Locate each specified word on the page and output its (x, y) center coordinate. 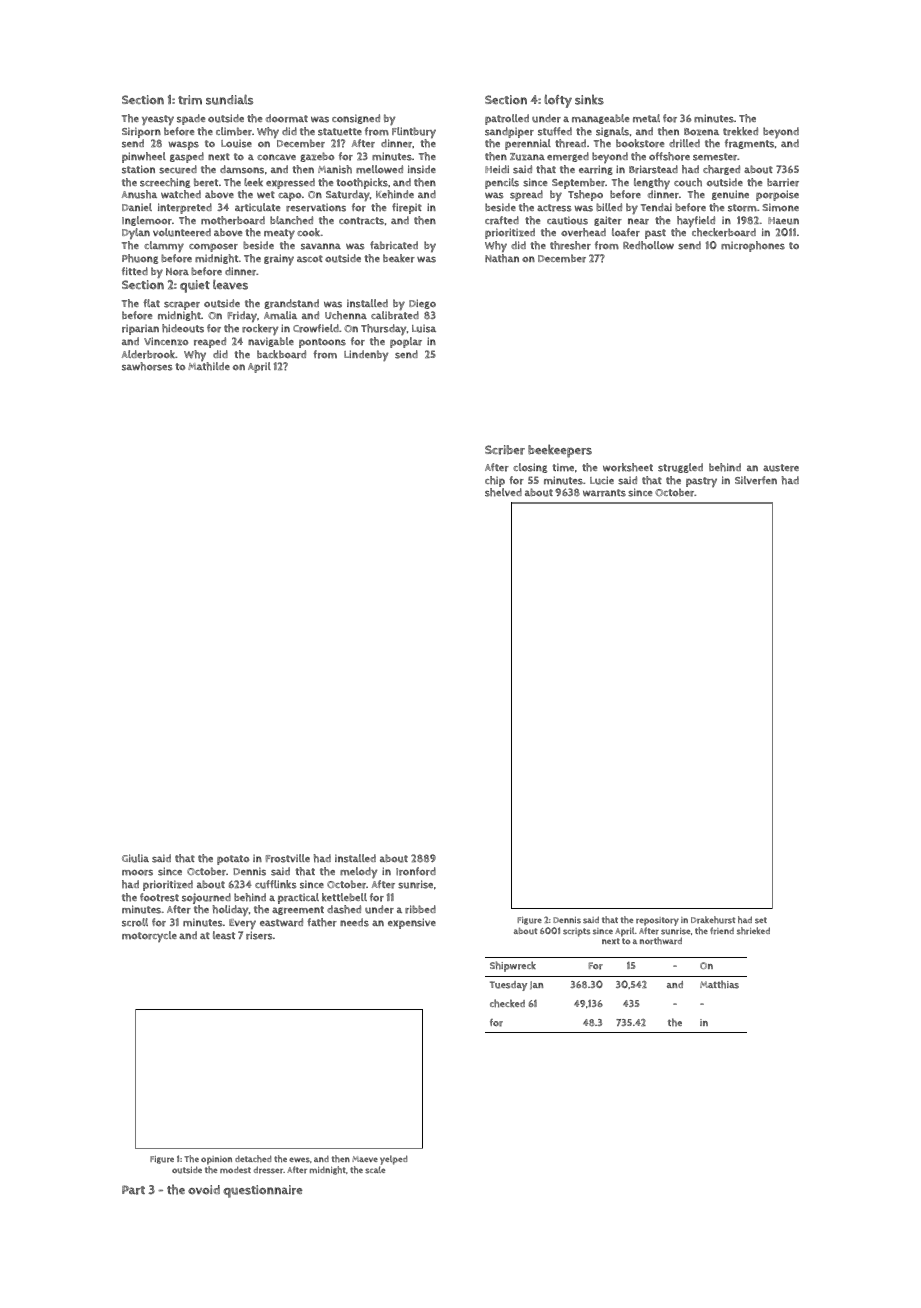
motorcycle (149, 936)
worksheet (628, 467)
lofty (558, 101)
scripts (576, 932)
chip (495, 481)
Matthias (719, 984)
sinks (589, 99)
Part (133, 1190)
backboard (281, 354)
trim (190, 100)
